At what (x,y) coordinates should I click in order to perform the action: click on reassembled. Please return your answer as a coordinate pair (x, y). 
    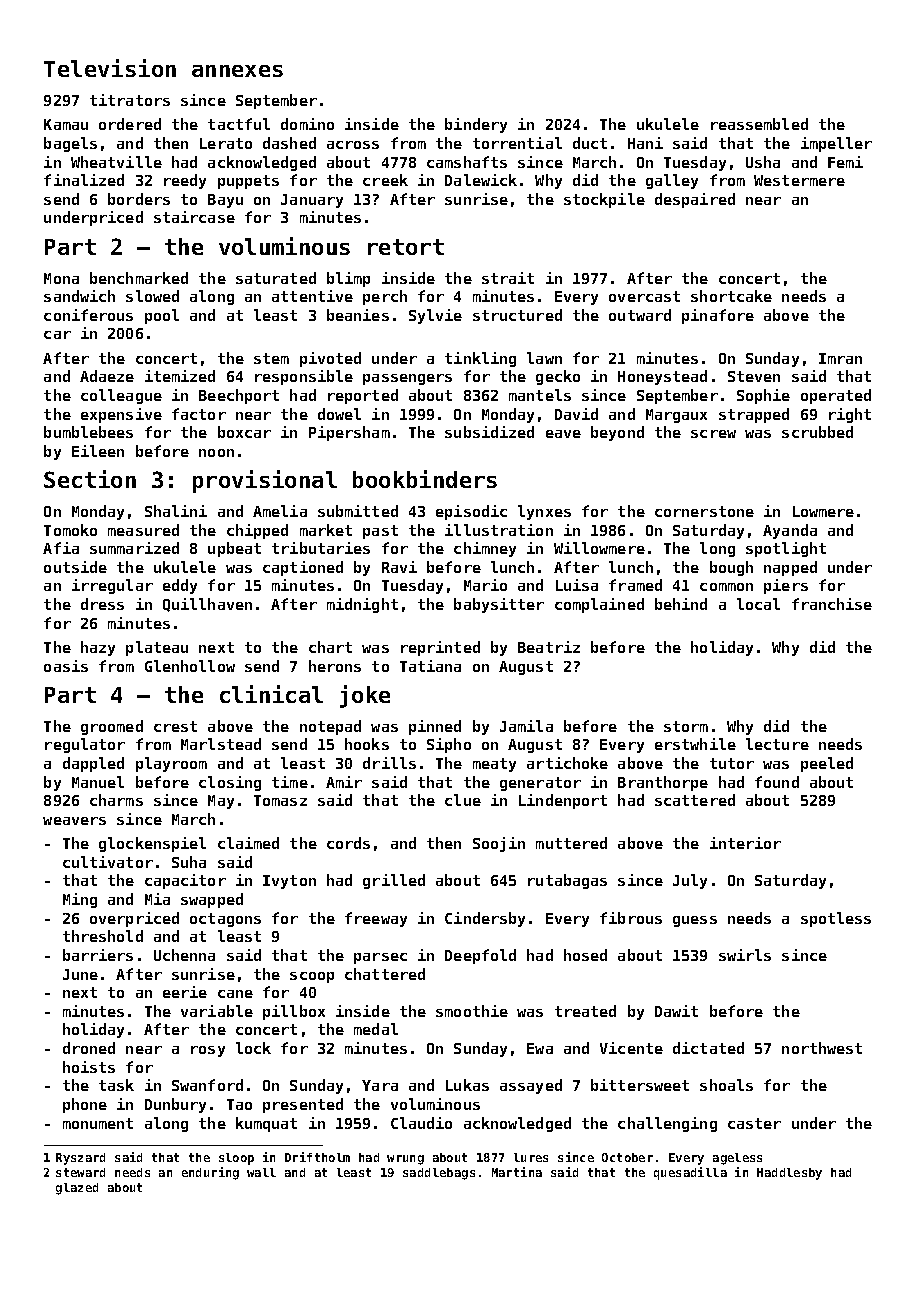
    Looking at the image, I should click on (759, 124).
